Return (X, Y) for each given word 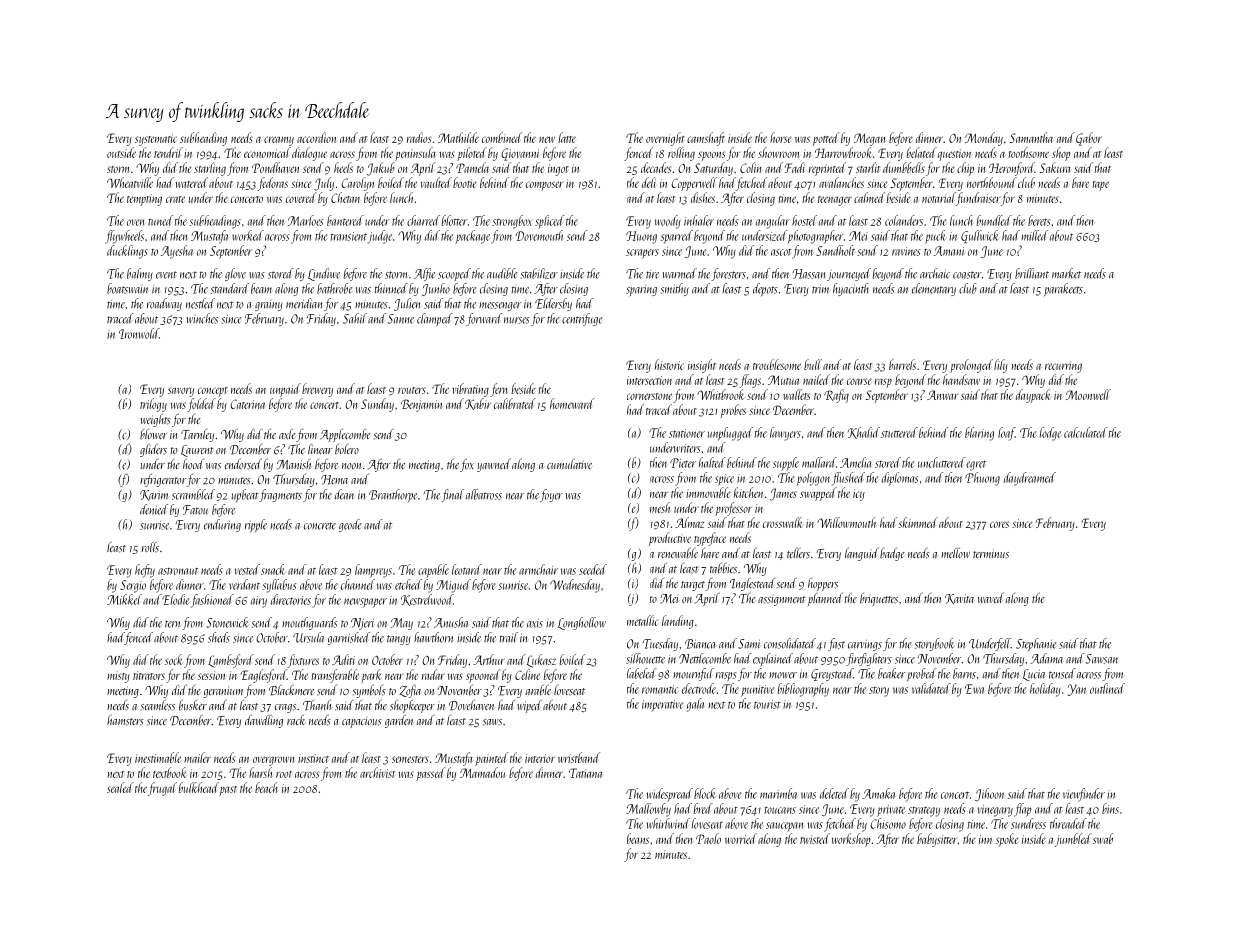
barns (964, 673)
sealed (120, 787)
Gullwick (979, 237)
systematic (156, 140)
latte (567, 137)
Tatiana (585, 773)
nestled (200, 303)
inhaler (699, 220)
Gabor (1089, 139)
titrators (149, 675)
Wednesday (575, 586)
